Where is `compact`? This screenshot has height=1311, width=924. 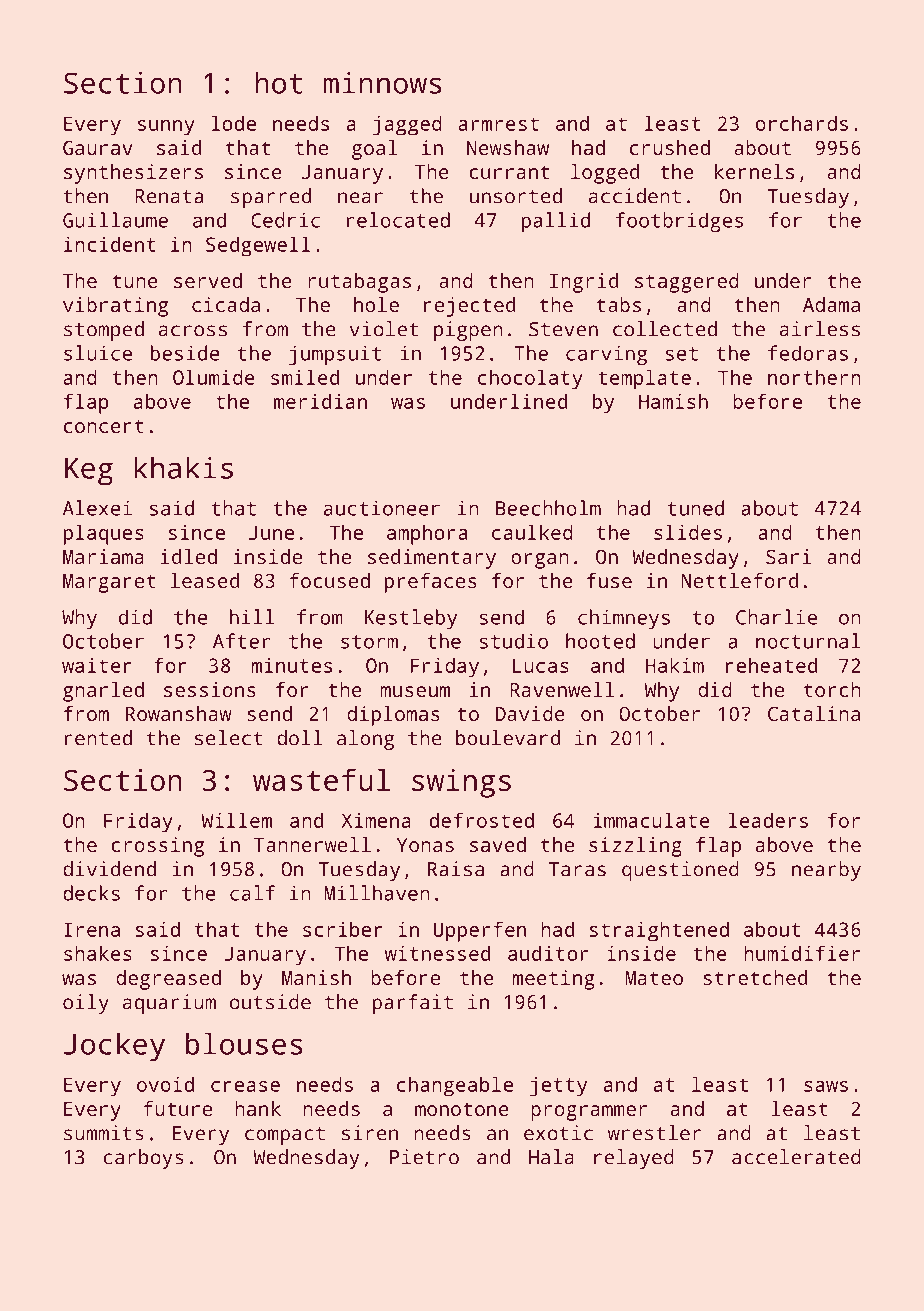
compact is located at coordinates (285, 1136).
